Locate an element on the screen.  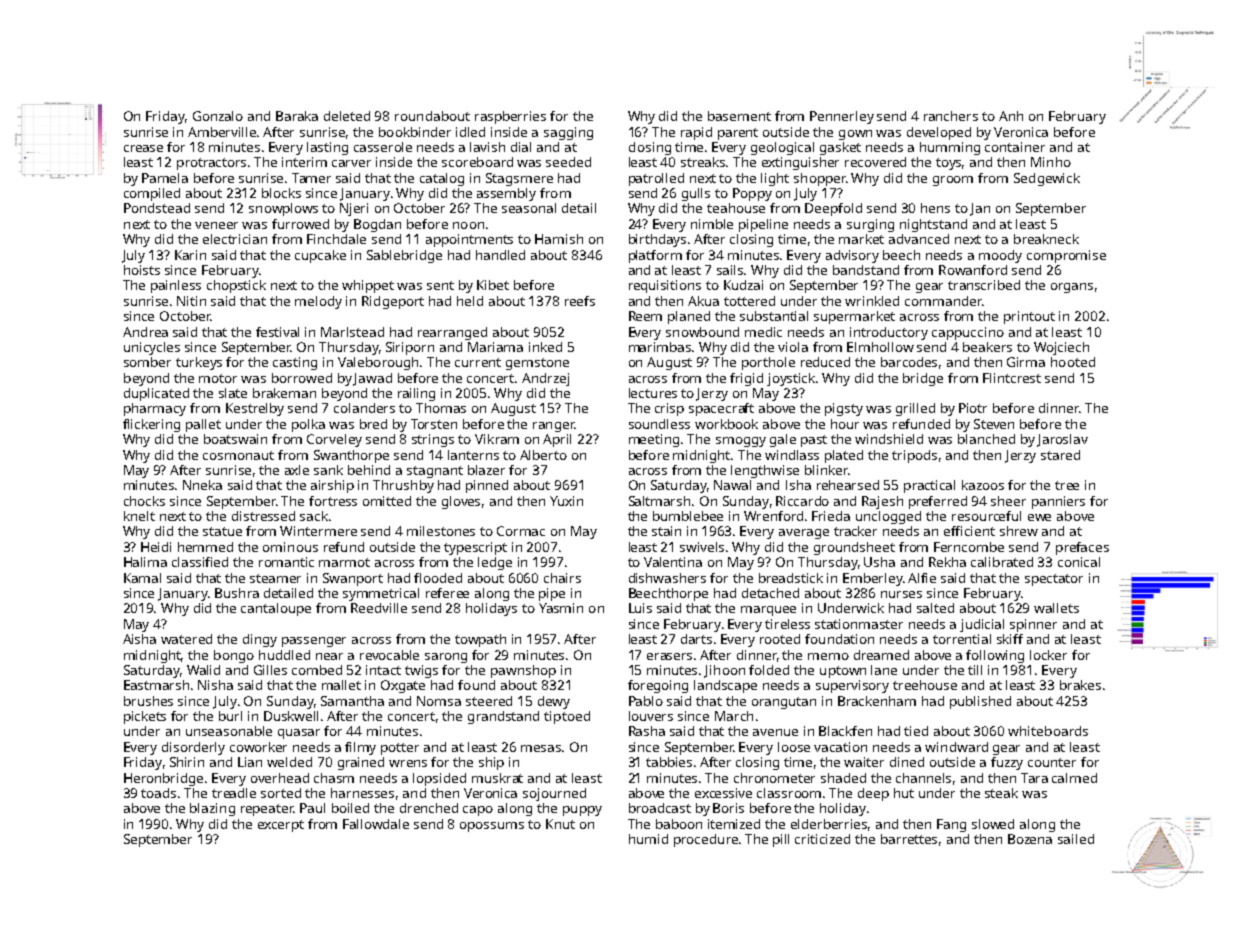
judicial is located at coordinates (982, 625).
